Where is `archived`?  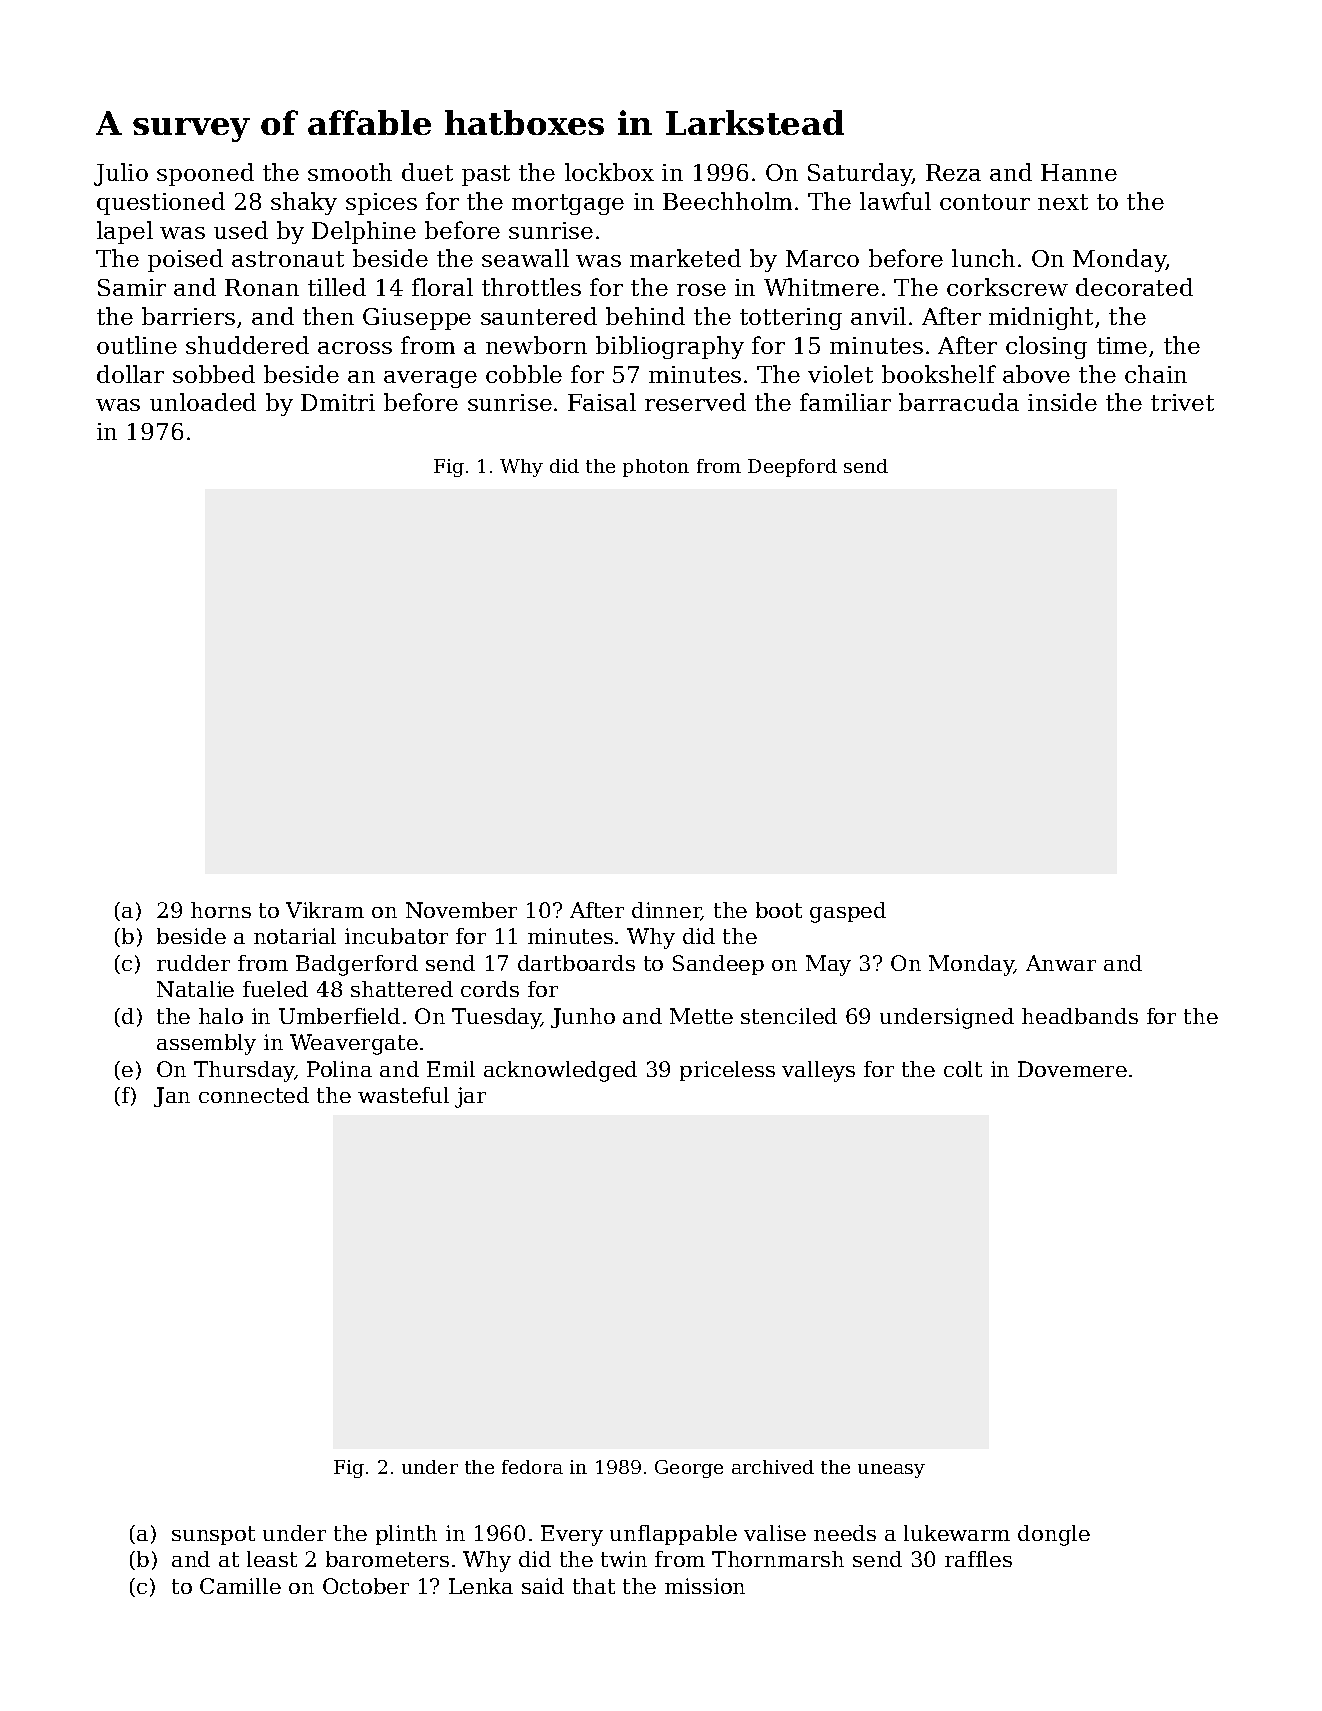
archived is located at coordinates (773, 1467).
